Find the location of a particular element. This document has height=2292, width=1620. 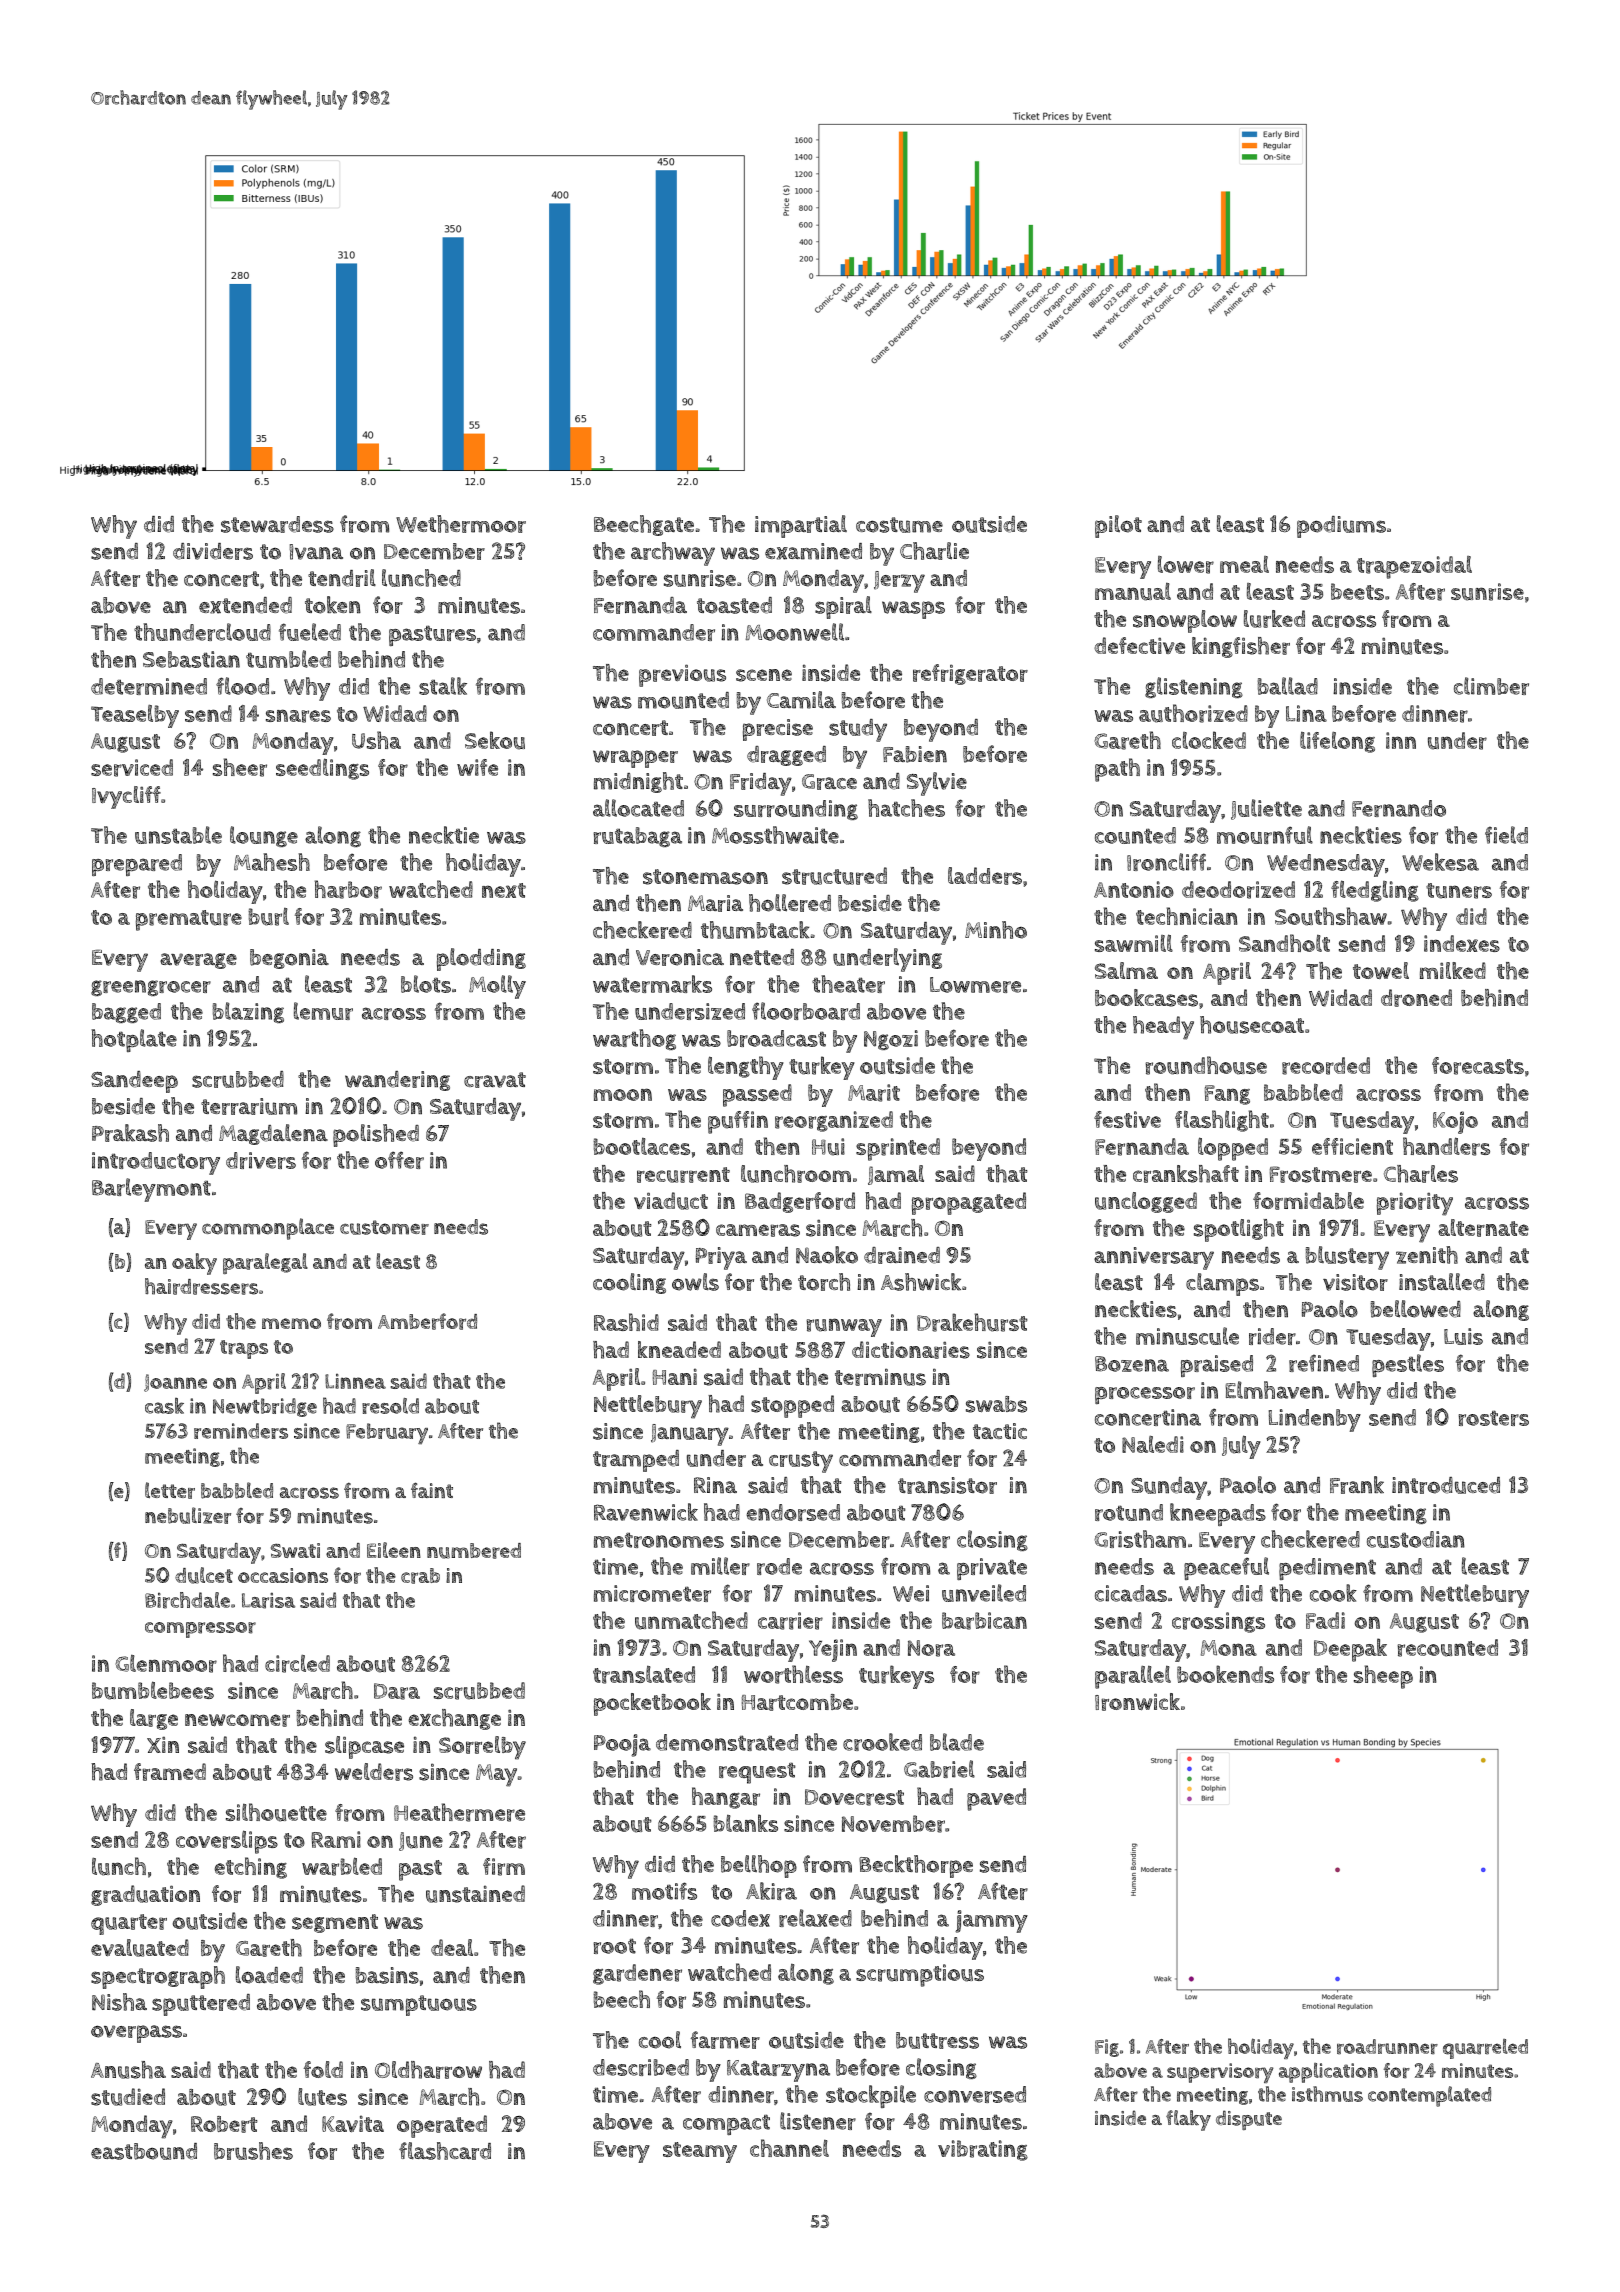

prepared is located at coordinates (137, 865).
